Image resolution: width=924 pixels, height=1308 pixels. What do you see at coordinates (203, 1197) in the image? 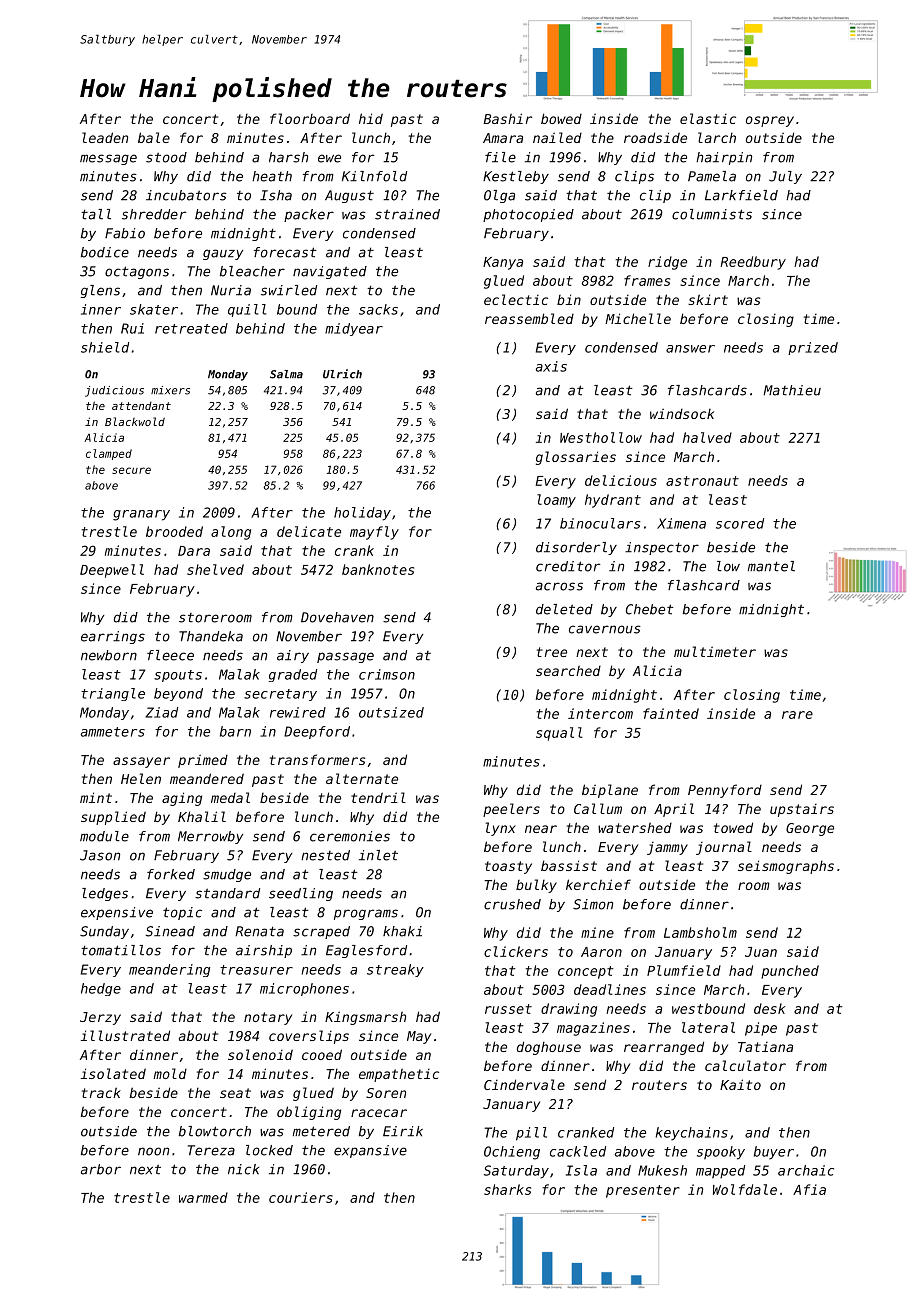
I see `warmed` at bounding box center [203, 1197].
